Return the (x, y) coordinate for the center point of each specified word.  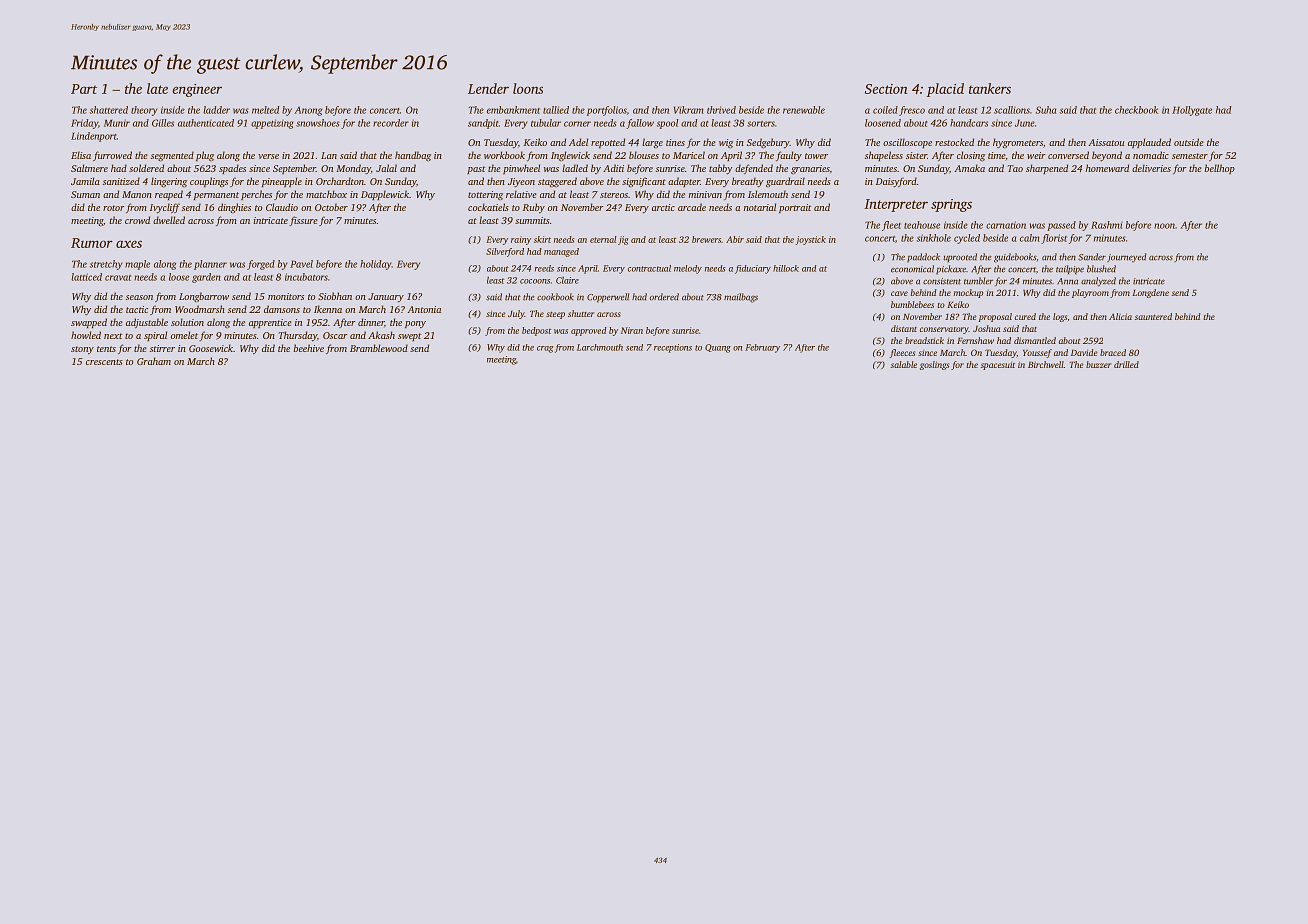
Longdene (1150, 293)
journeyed (1126, 258)
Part (84, 89)
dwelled (169, 220)
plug (205, 156)
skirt (542, 239)
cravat (118, 278)
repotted (608, 143)
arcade (692, 207)
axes (129, 244)
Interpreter (896, 205)
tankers (990, 88)
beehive (309, 348)
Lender (488, 88)
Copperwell (608, 298)
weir (1036, 155)
